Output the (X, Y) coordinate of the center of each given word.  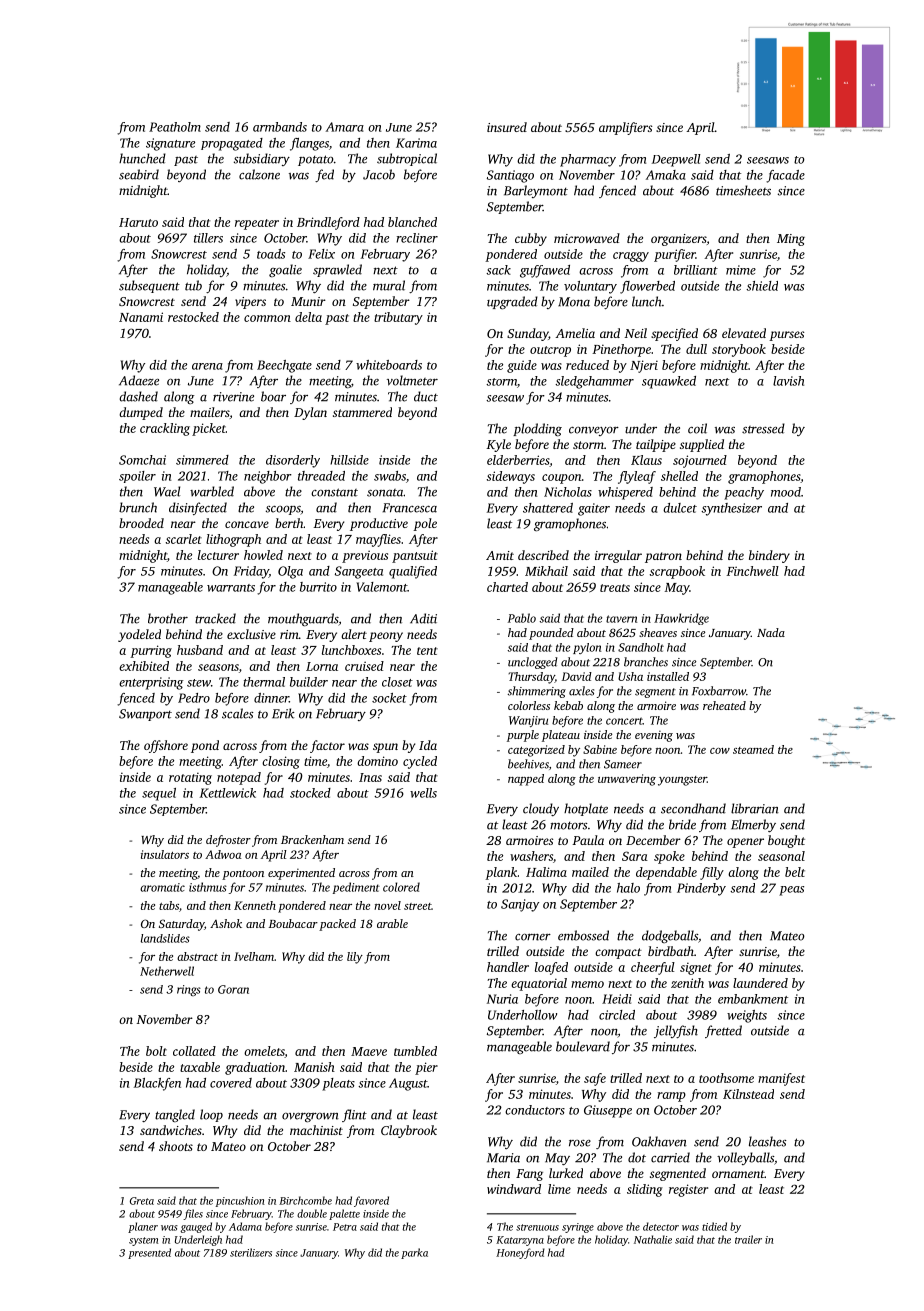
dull (696, 349)
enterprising (151, 683)
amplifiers (625, 128)
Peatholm (175, 127)
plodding (537, 430)
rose (580, 1143)
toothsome (726, 1078)
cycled (420, 762)
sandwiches (171, 1130)
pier (426, 1068)
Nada (771, 632)
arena (207, 366)
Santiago (510, 176)
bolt (156, 1051)
